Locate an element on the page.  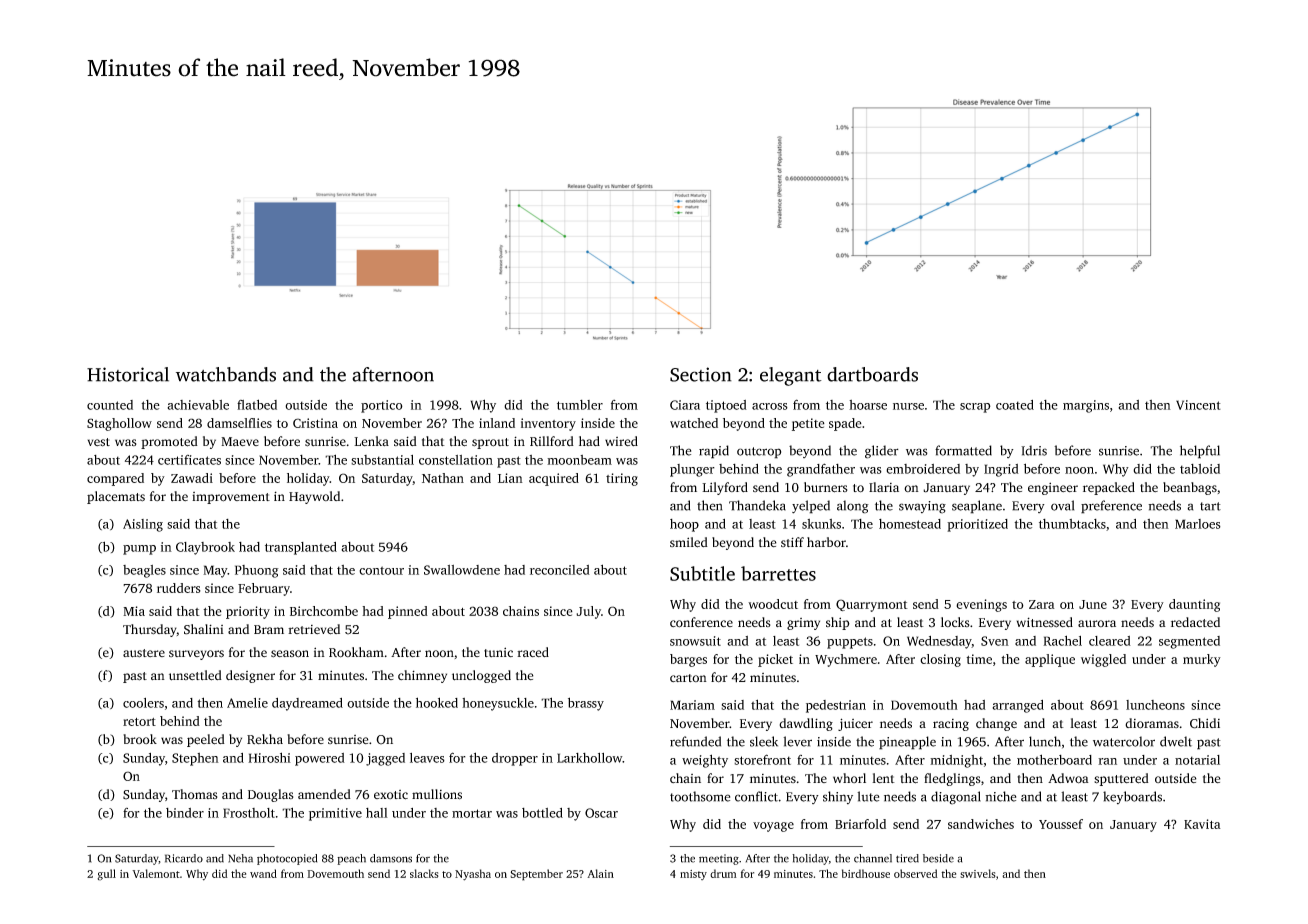
locks is located at coordinates (955, 622).
